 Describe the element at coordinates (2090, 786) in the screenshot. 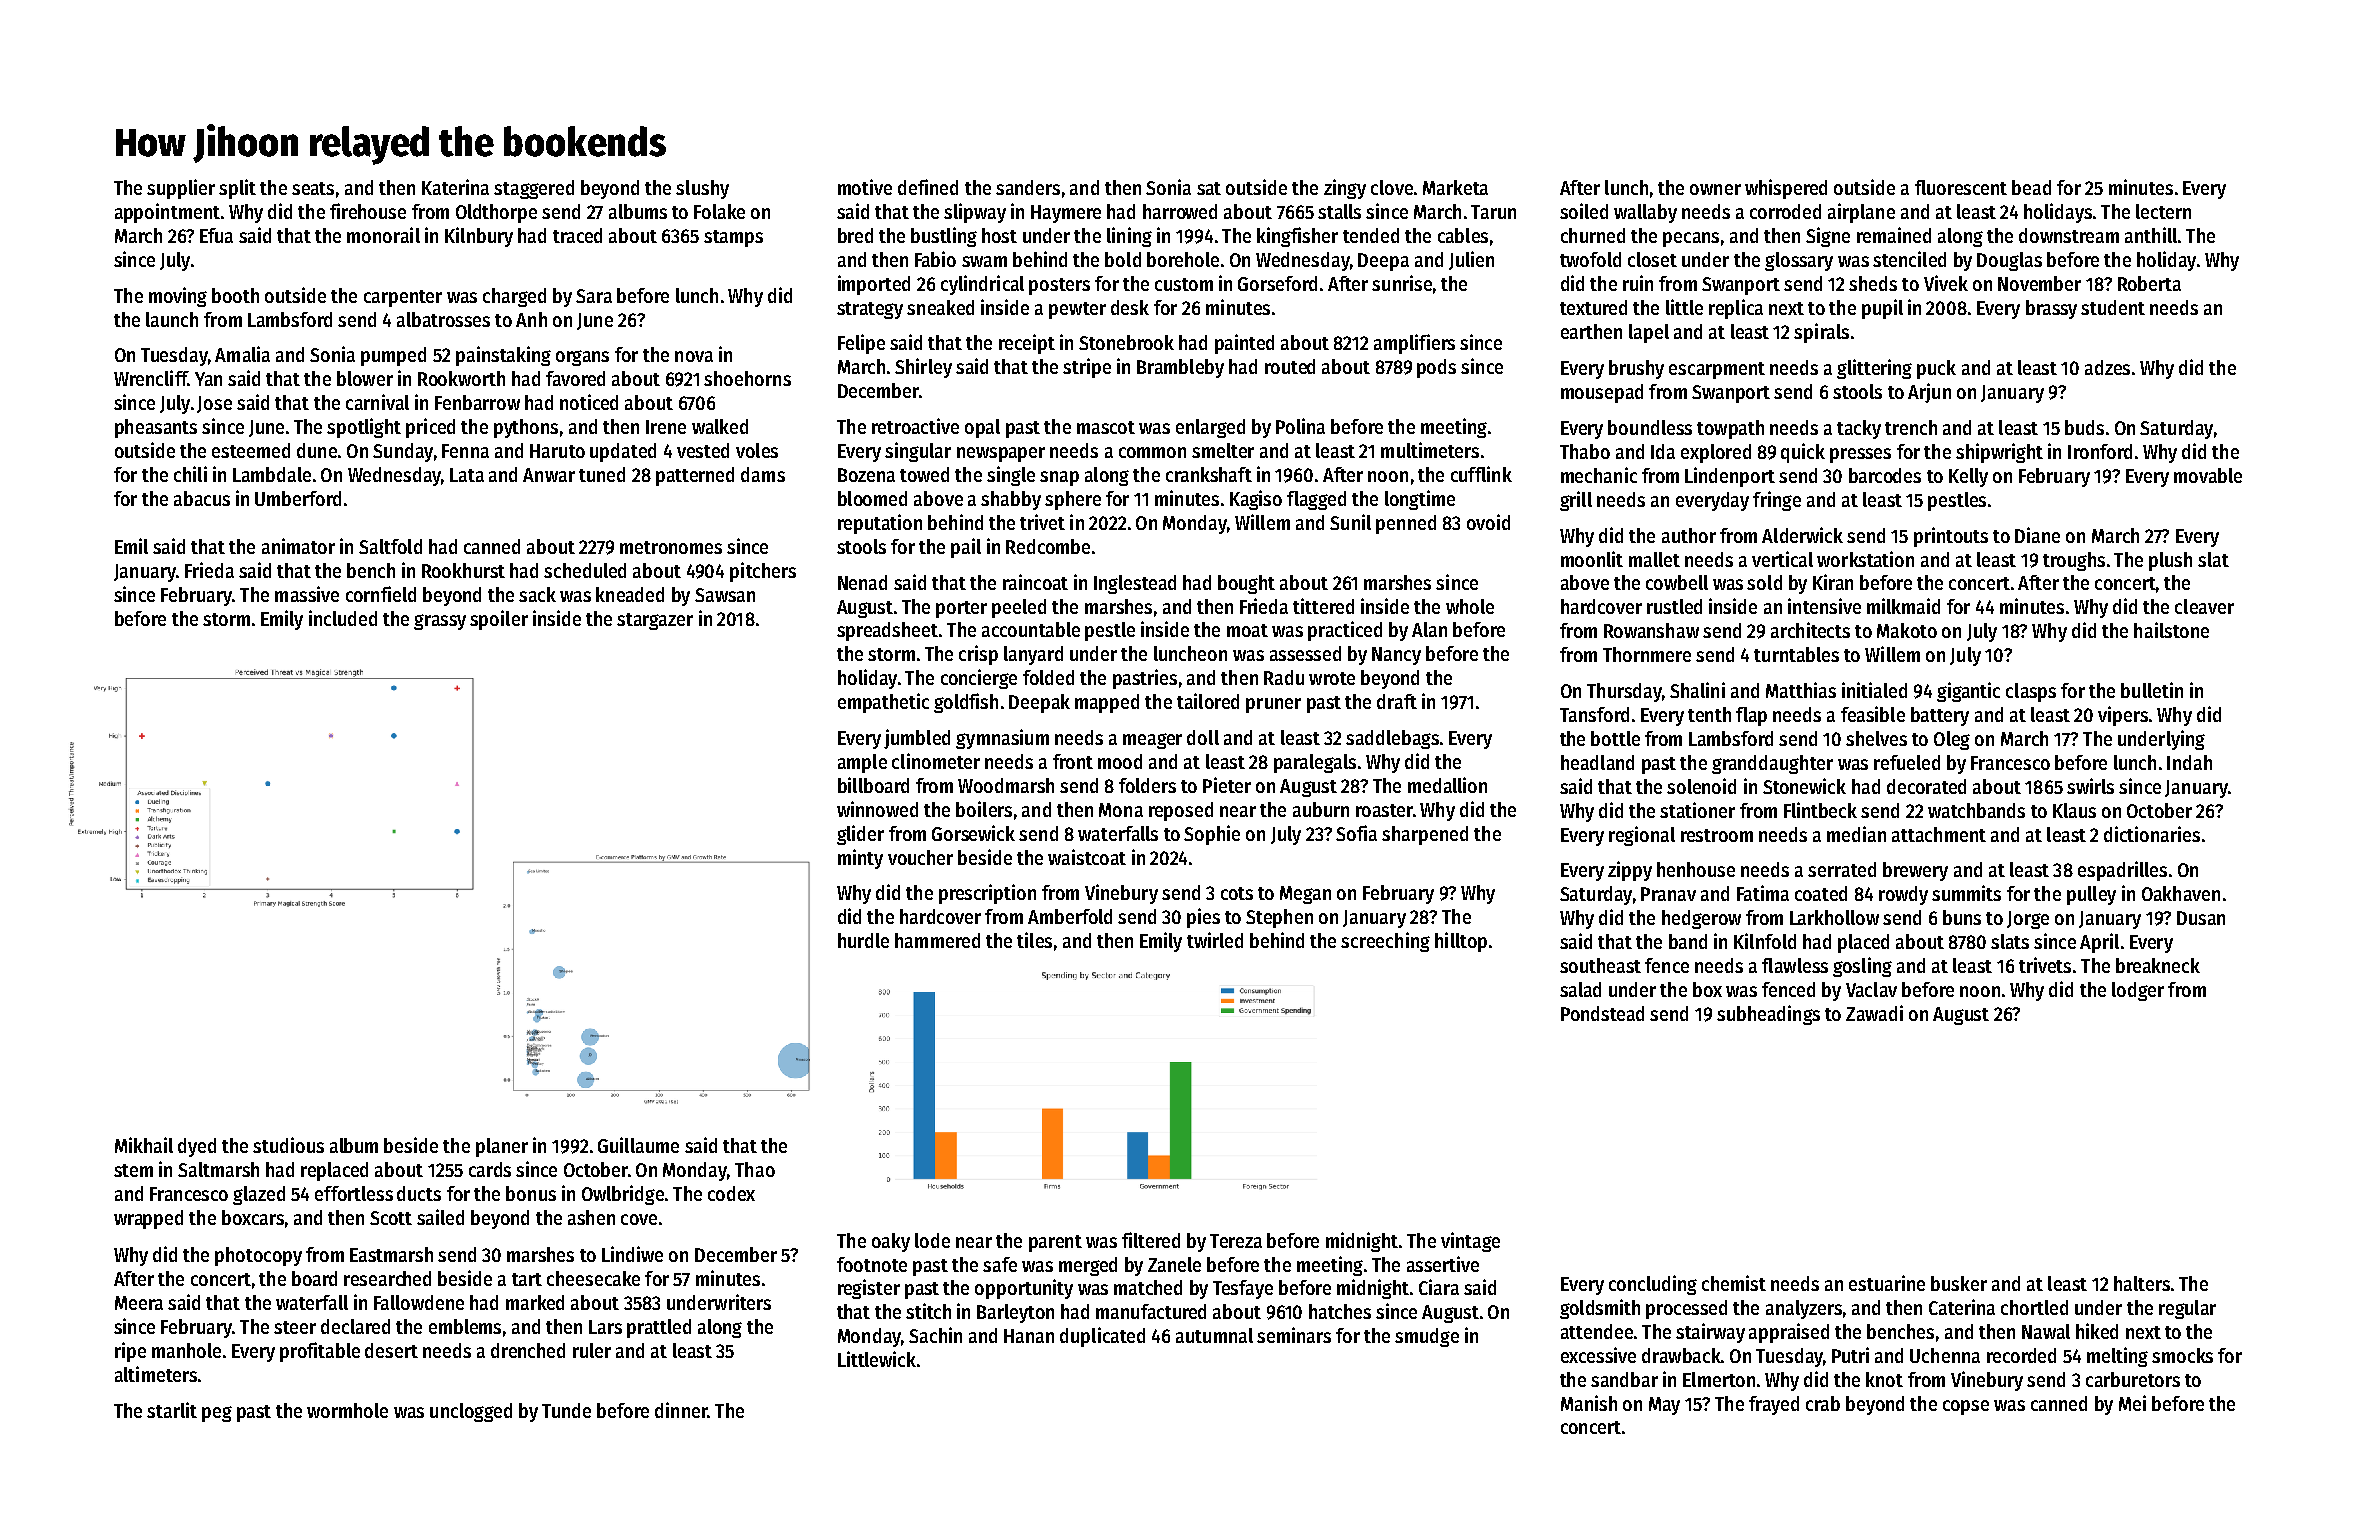

I see `swirls` at that location.
